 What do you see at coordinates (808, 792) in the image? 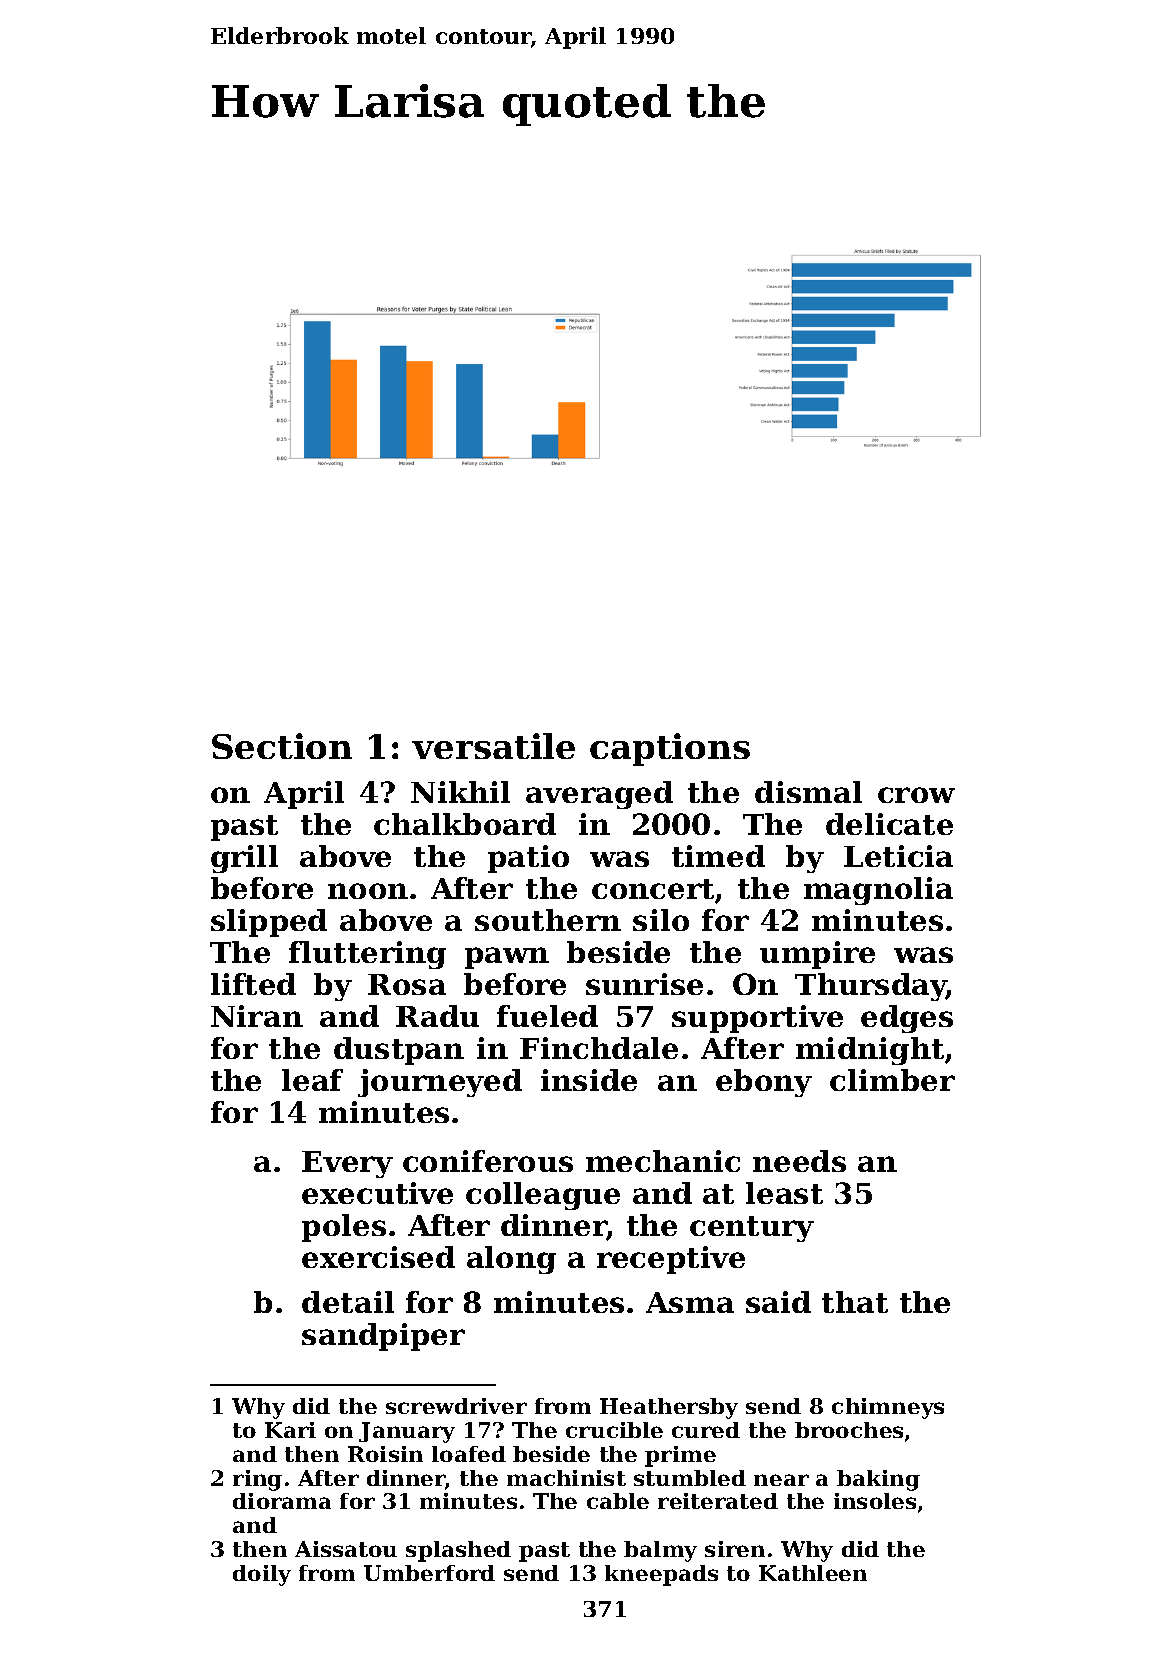
I see `dismal` at bounding box center [808, 792].
